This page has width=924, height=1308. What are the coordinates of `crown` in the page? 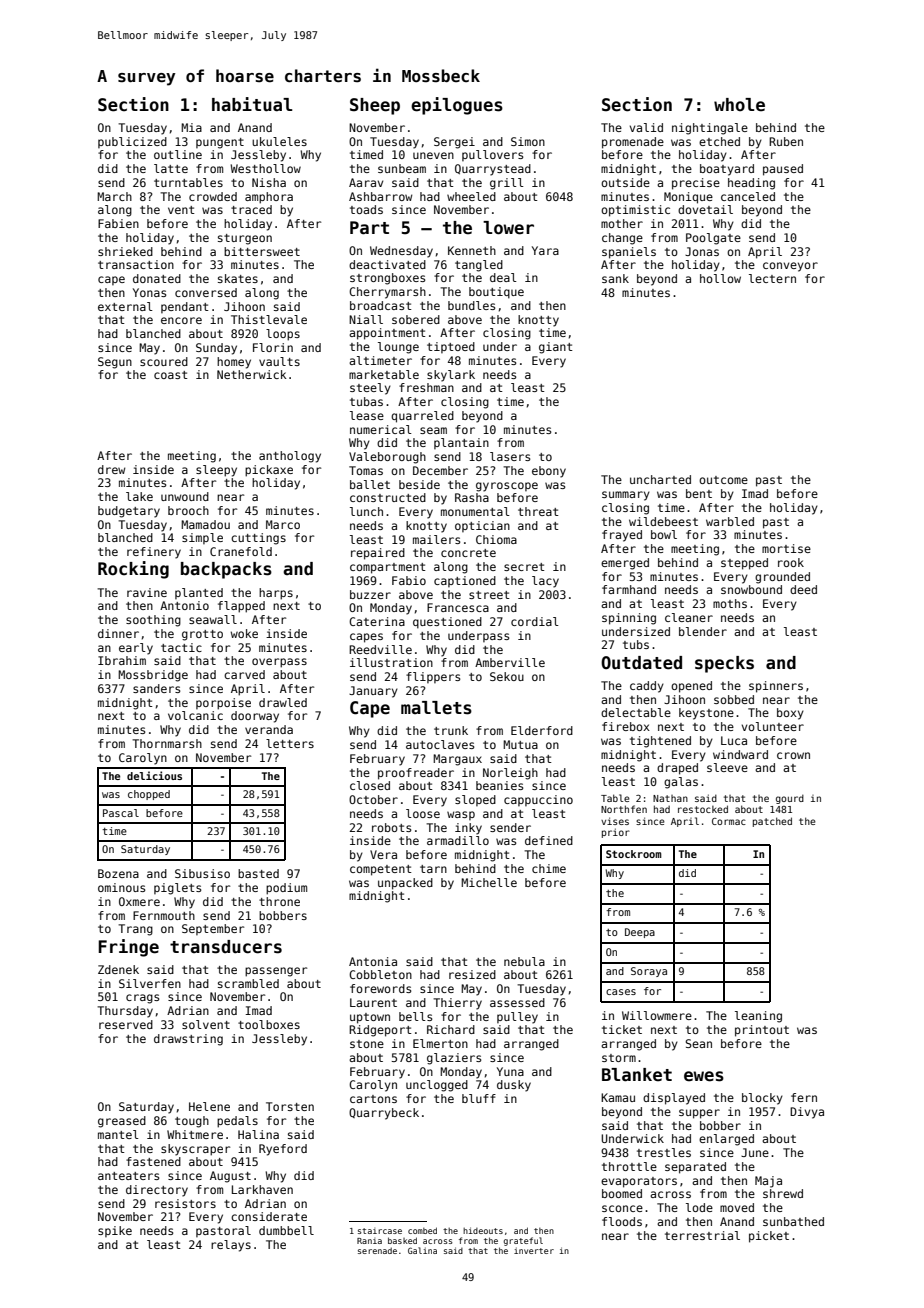 It's located at (793, 755).
